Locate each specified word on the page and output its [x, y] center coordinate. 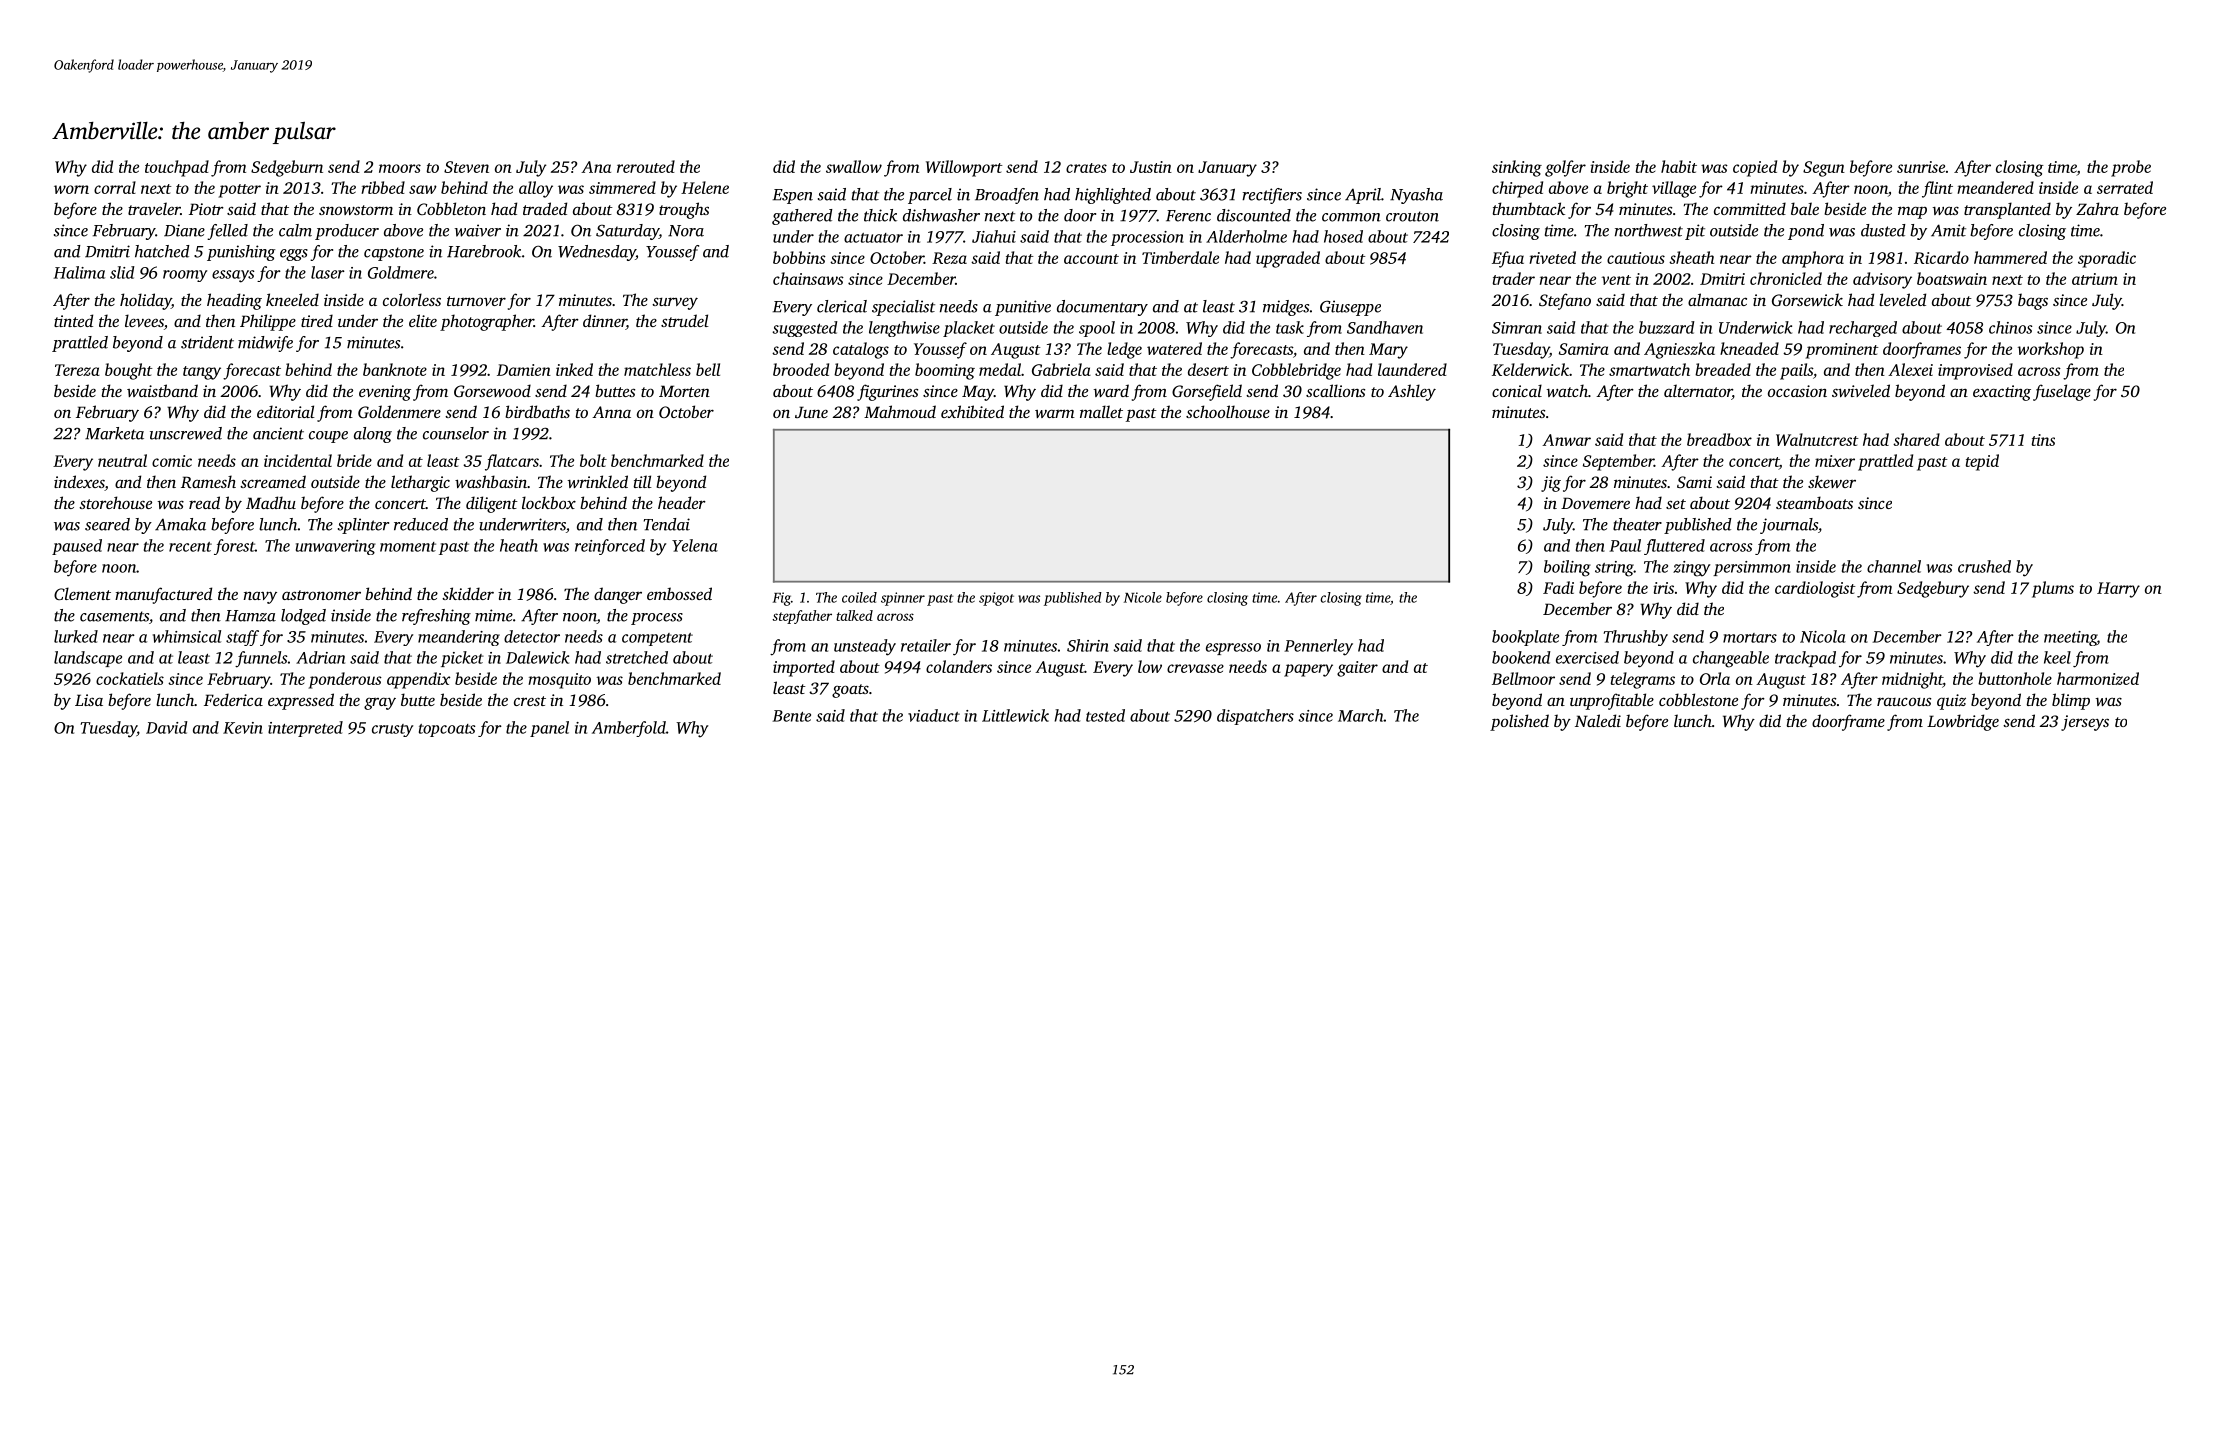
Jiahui [994, 236]
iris [1663, 588]
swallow [854, 166]
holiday [145, 301]
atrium [2095, 279]
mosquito [559, 681]
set [1676, 504]
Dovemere [1595, 503]
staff [242, 638]
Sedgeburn [287, 168]
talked [854, 615]
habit [1679, 166]
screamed [273, 481]
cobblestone [1698, 699]
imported [804, 668]
